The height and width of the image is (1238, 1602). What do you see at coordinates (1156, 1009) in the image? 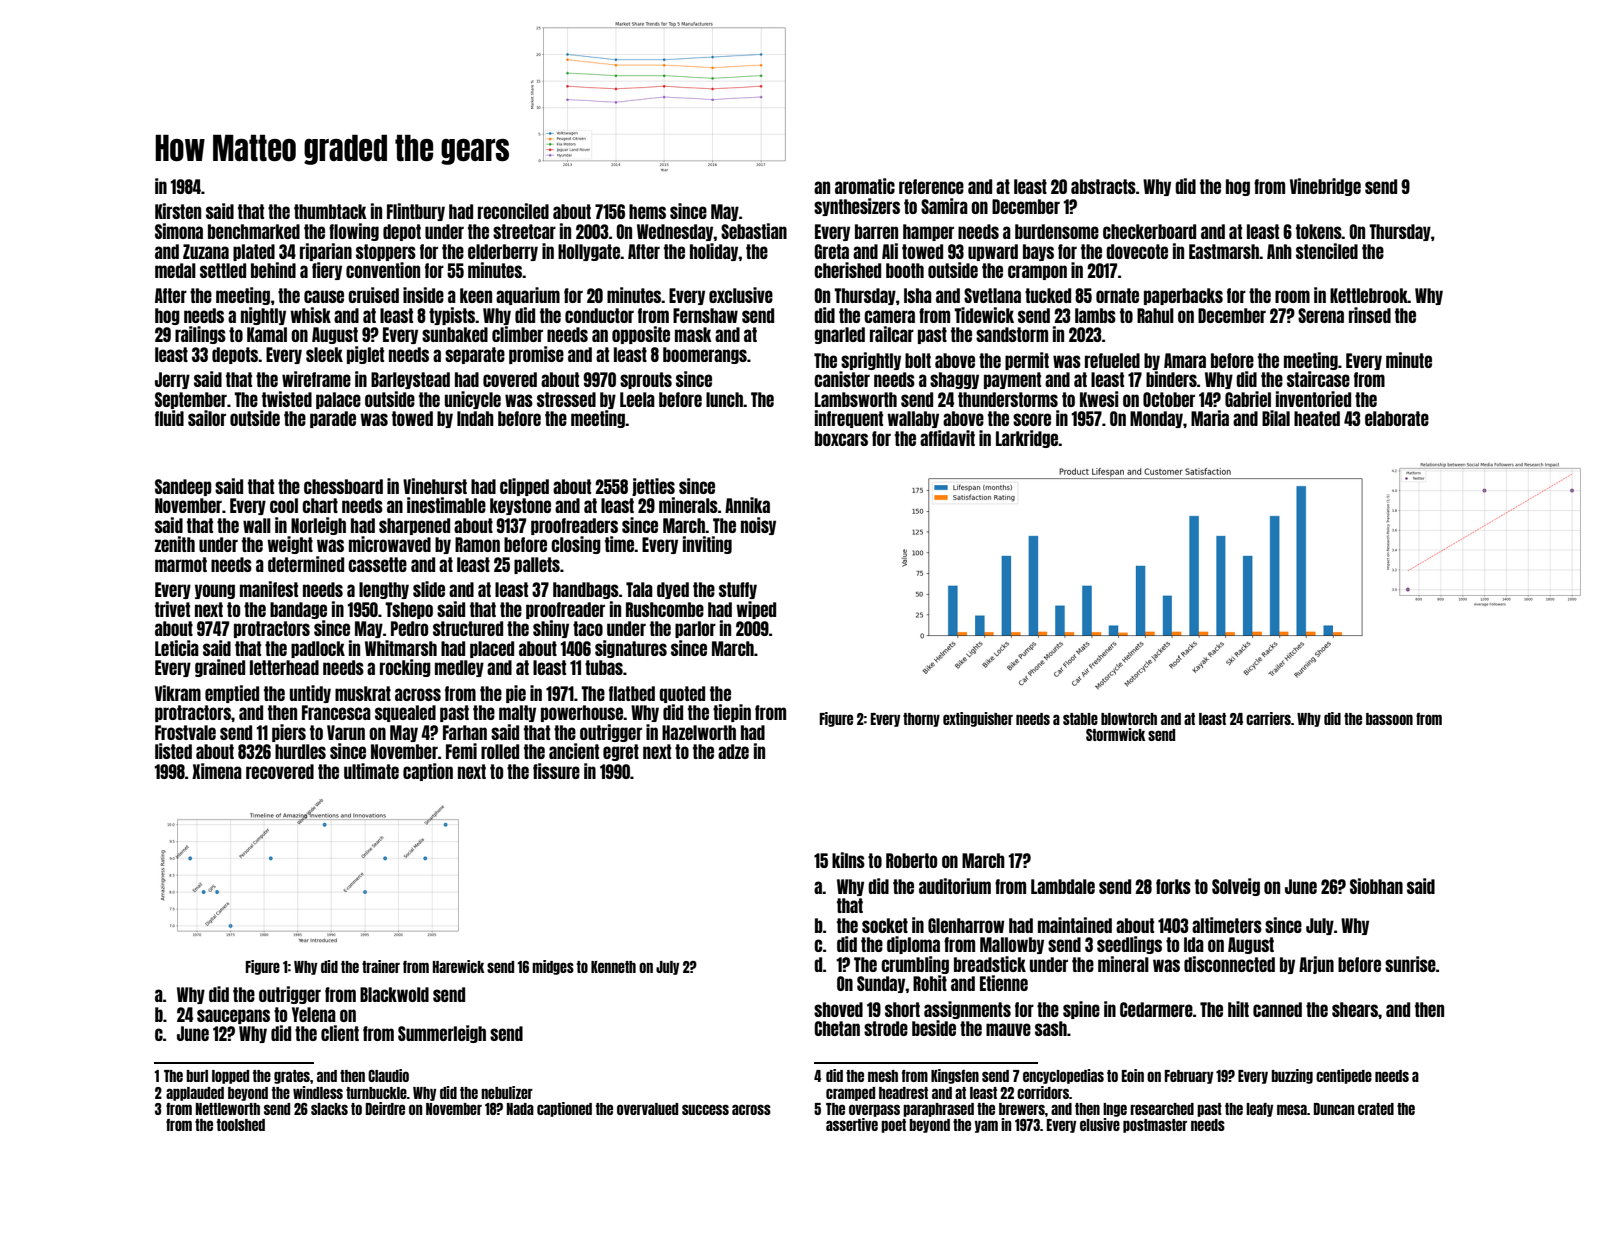
I see `Cedarmere` at bounding box center [1156, 1009].
